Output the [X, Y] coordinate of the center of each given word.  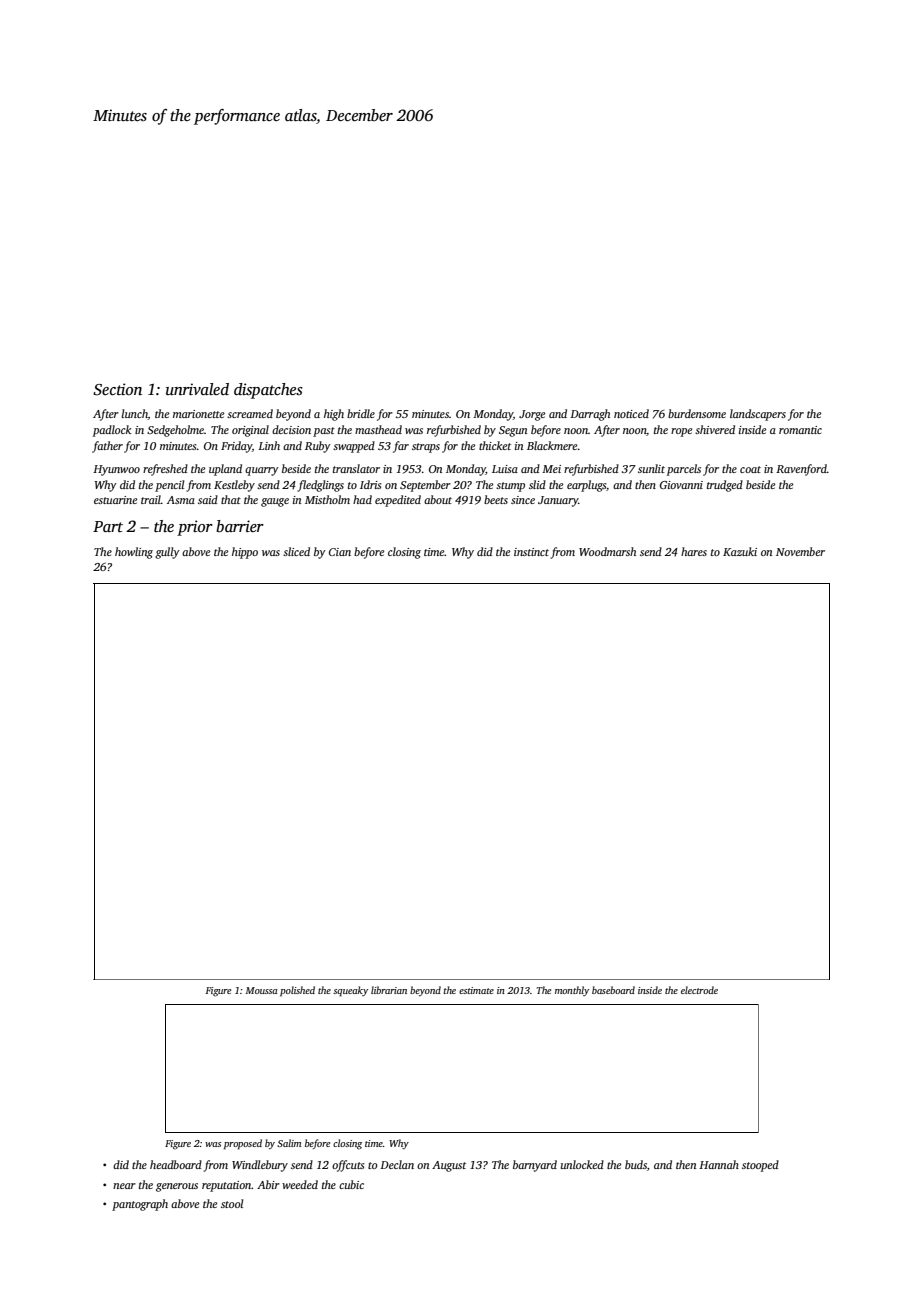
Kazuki [740, 551]
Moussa [262, 990]
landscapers [758, 415]
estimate [476, 990]
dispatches [268, 391]
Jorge [532, 415]
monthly [572, 991]
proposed [243, 1144]
